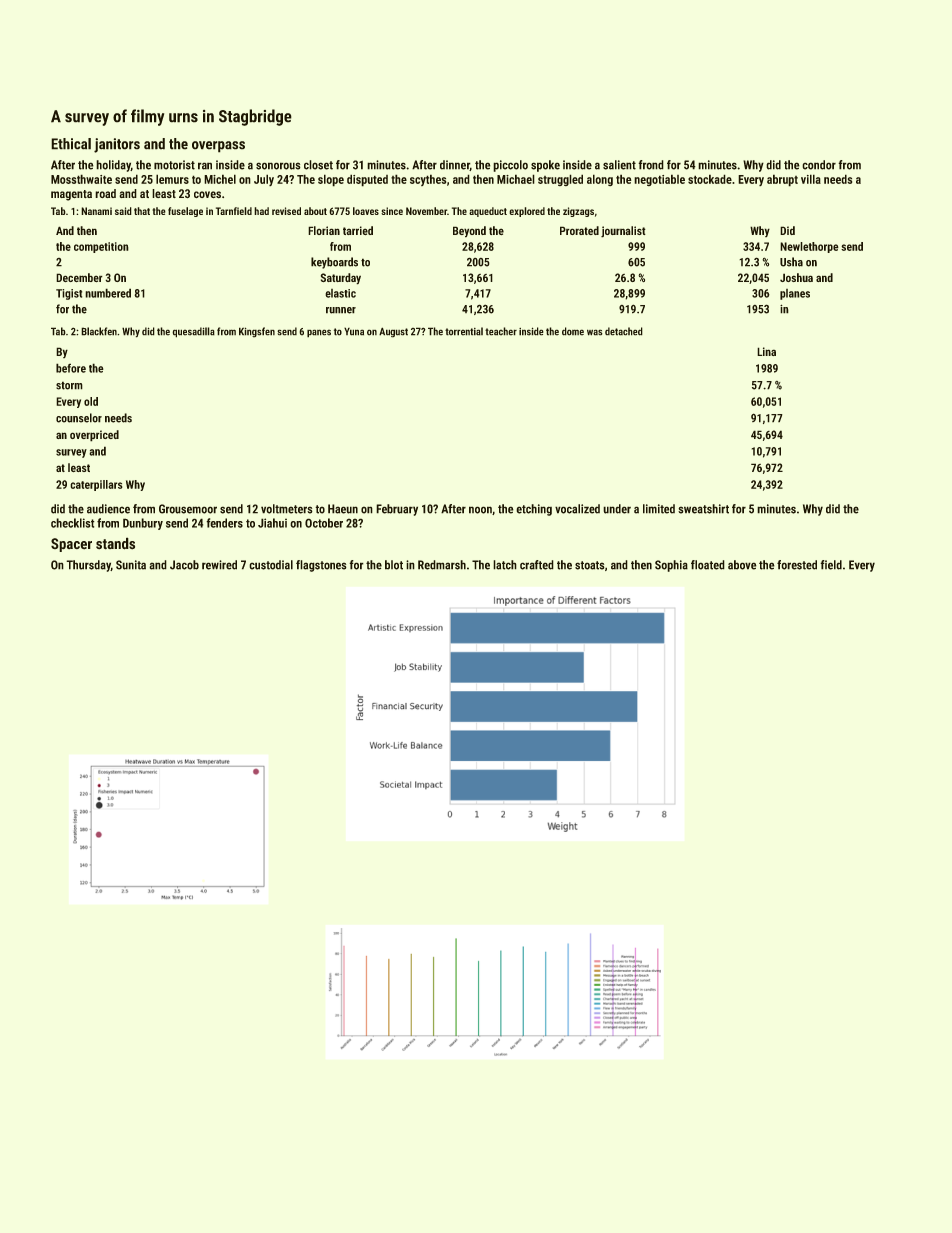 Image resolution: width=952 pixels, height=1233 pixels. What do you see at coordinates (91, 401) in the screenshot?
I see `old` at bounding box center [91, 401].
